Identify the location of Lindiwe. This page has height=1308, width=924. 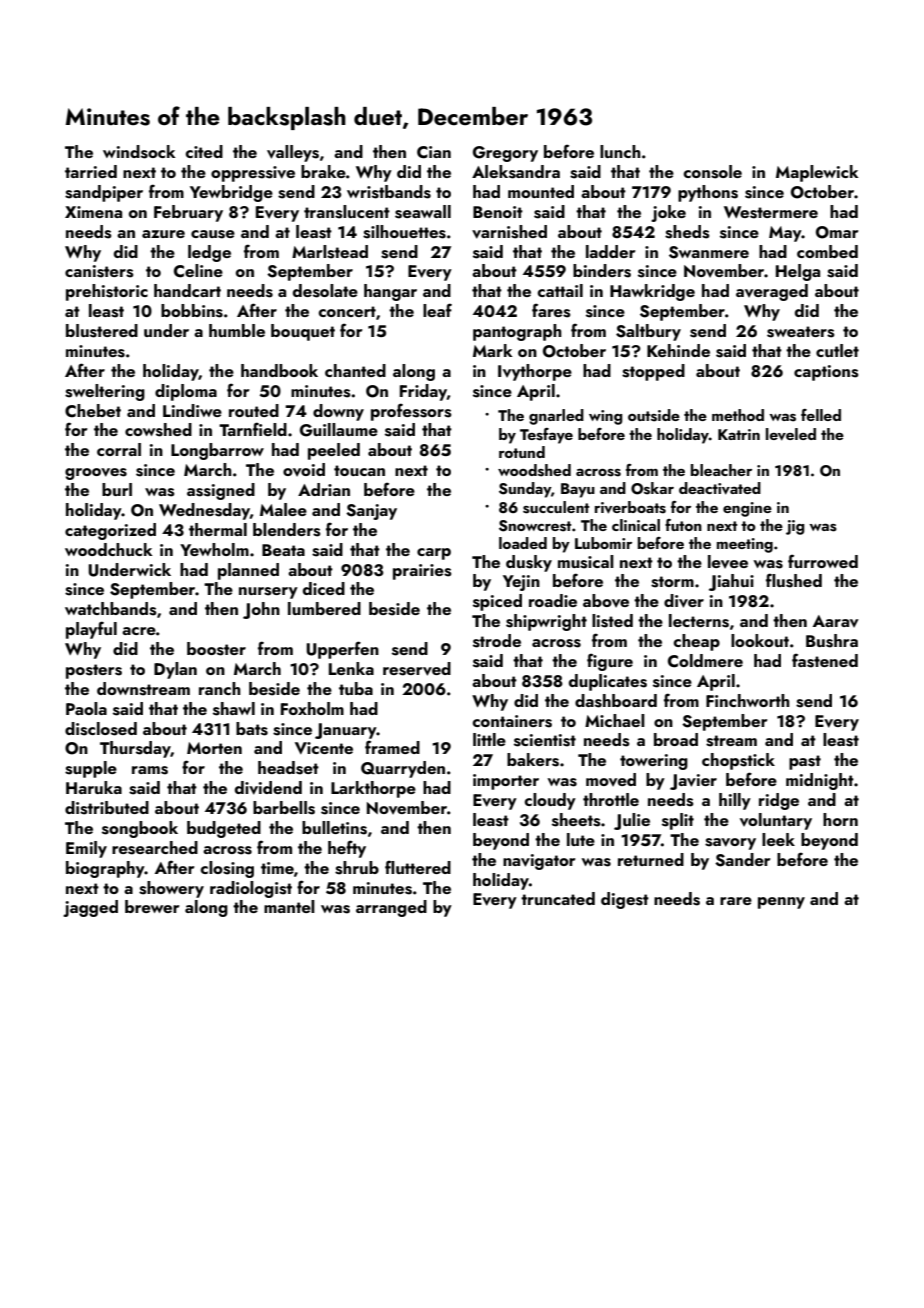
(192, 410).
